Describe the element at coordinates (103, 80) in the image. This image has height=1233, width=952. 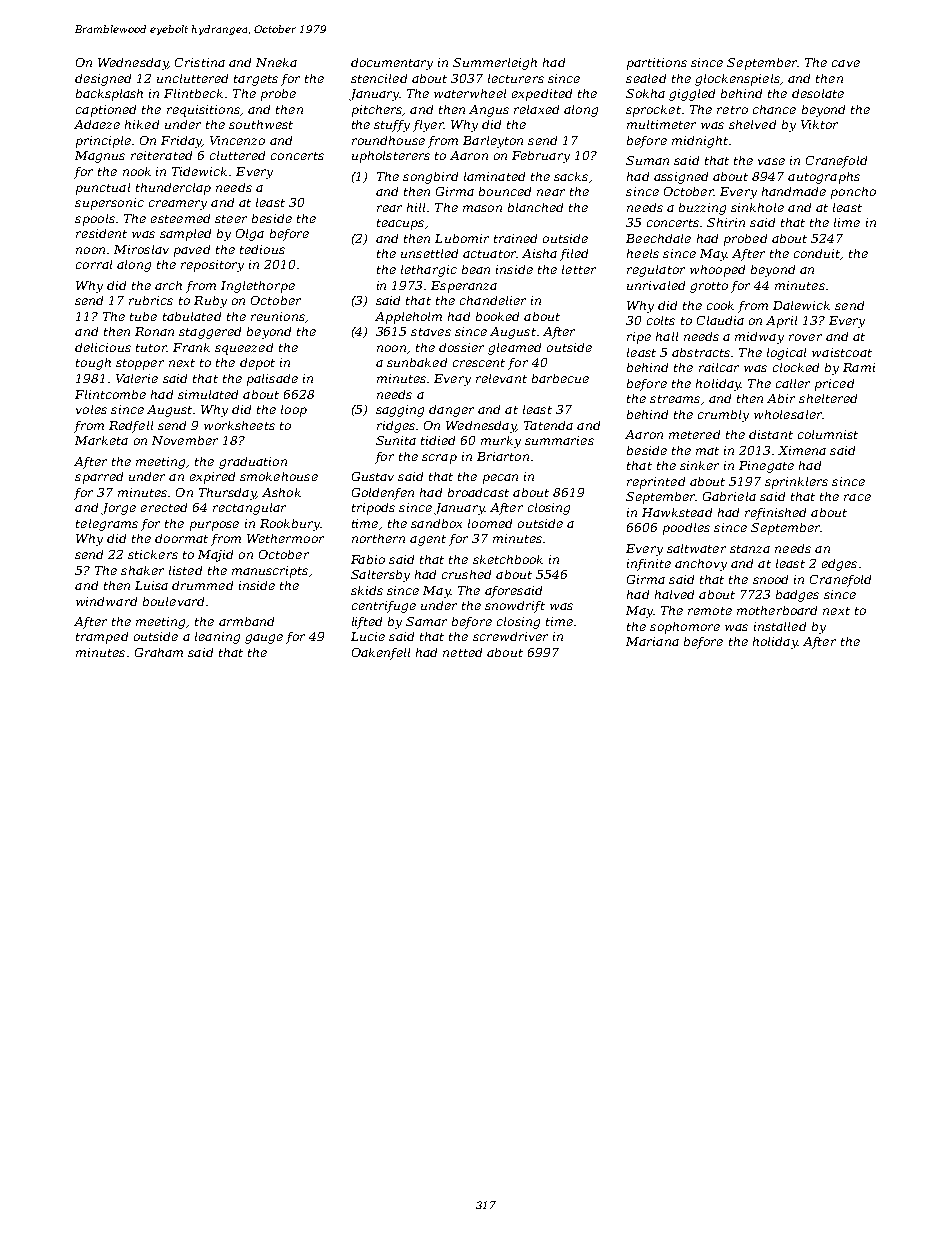
I see `designed` at that location.
